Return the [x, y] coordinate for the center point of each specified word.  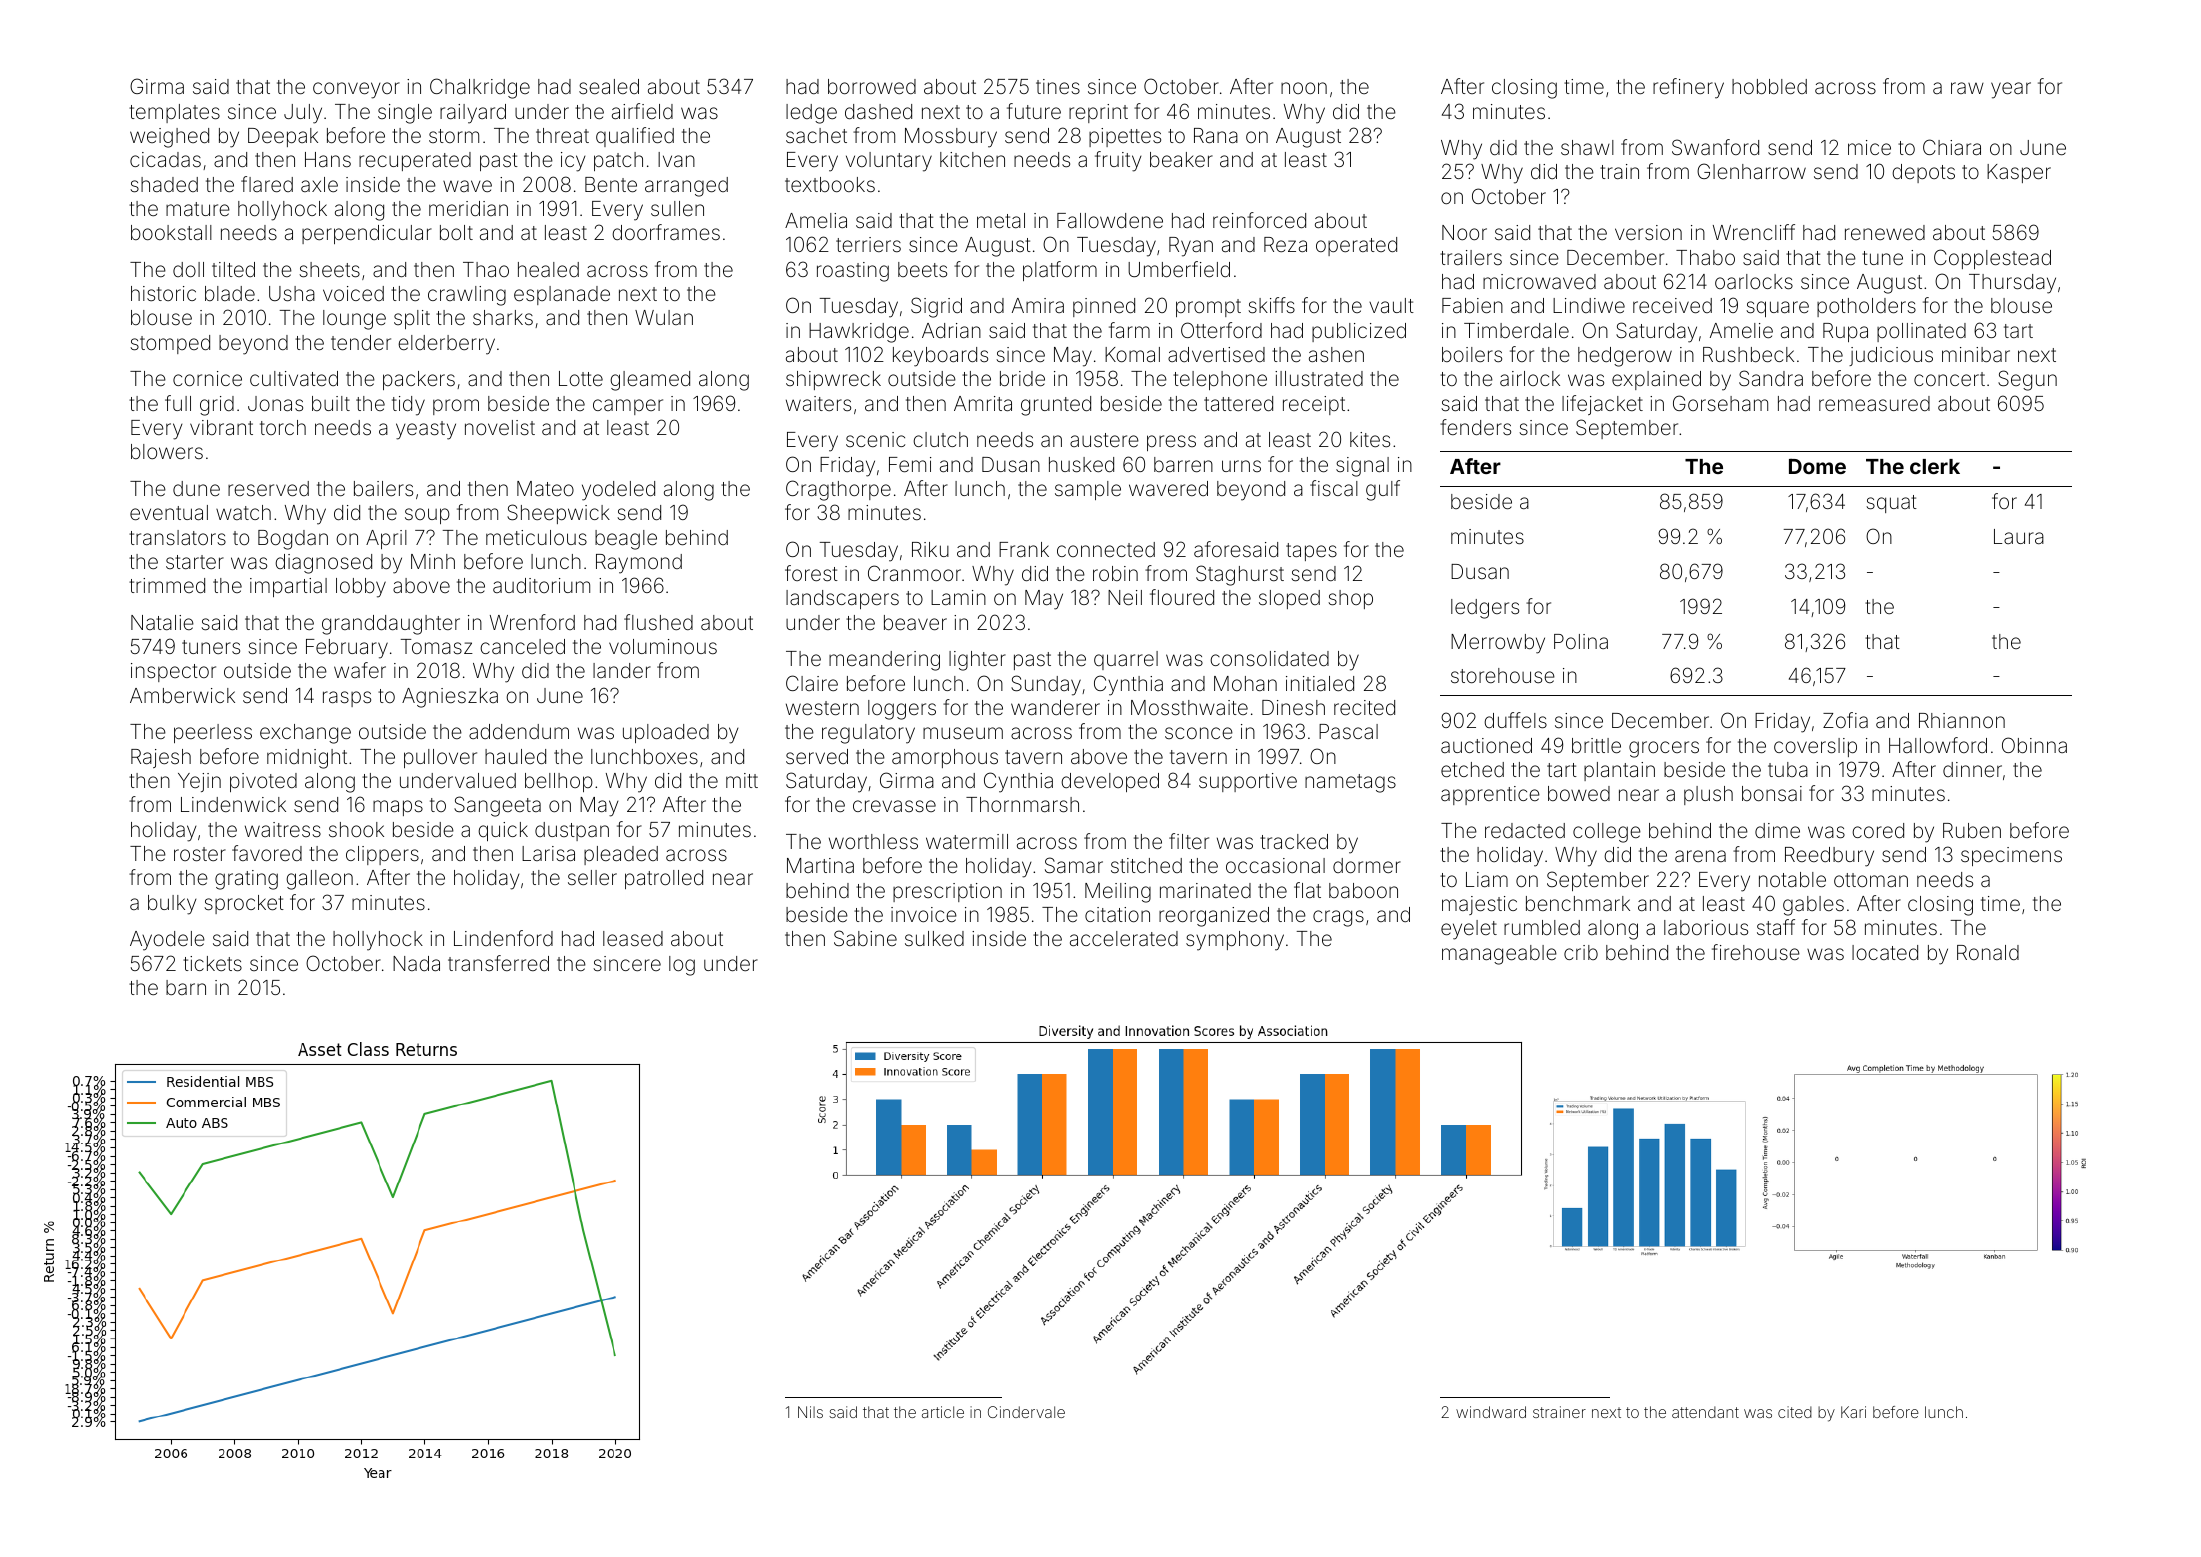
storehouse [1503, 675]
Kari [1853, 1412]
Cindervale [1026, 1412]
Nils [810, 1412]
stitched [1146, 865]
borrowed [872, 86]
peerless [213, 733]
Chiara [1952, 147]
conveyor [356, 90]
